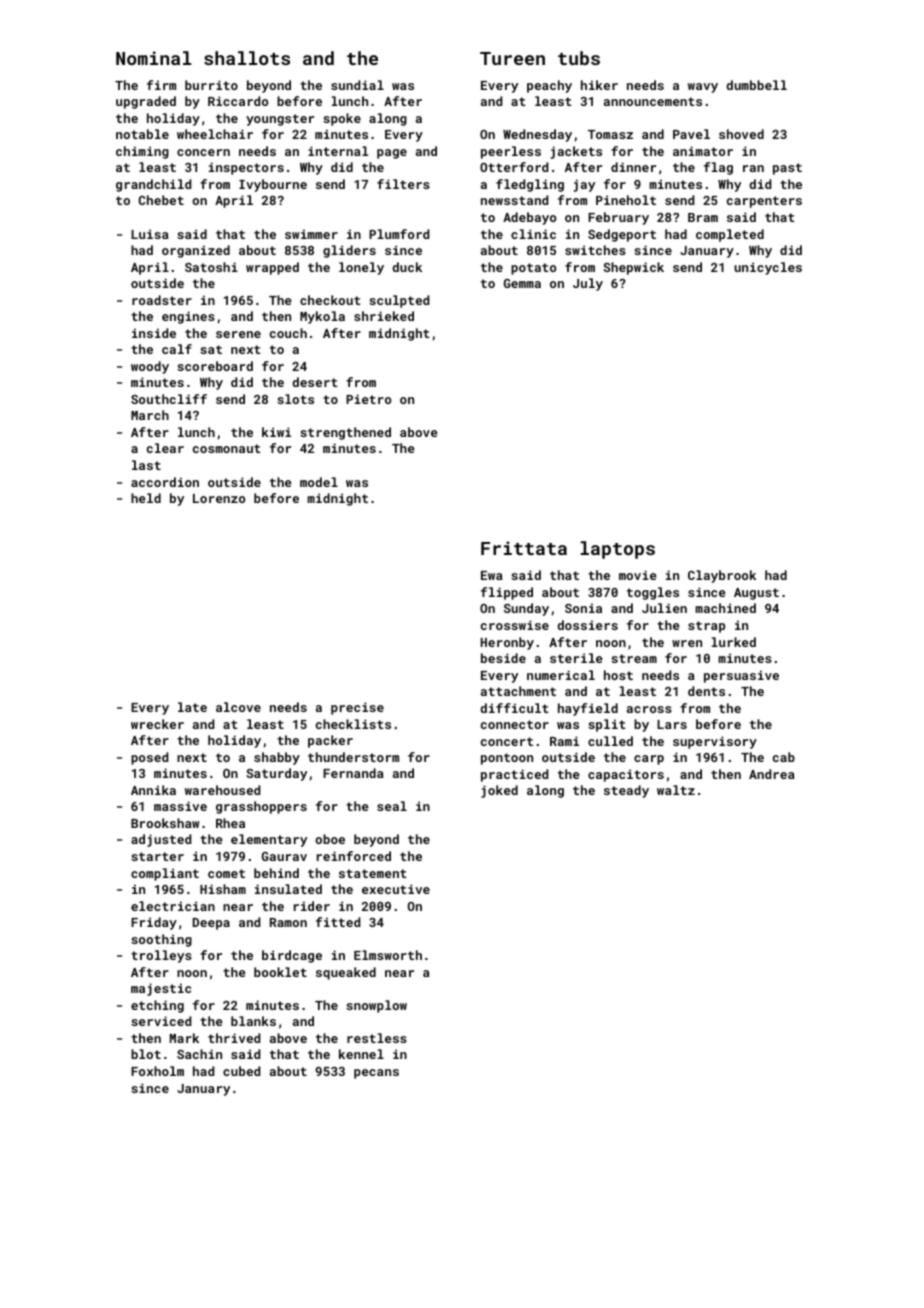  Describe the element at coordinates (722, 576) in the screenshot. I see `Claybrook` at that location.
